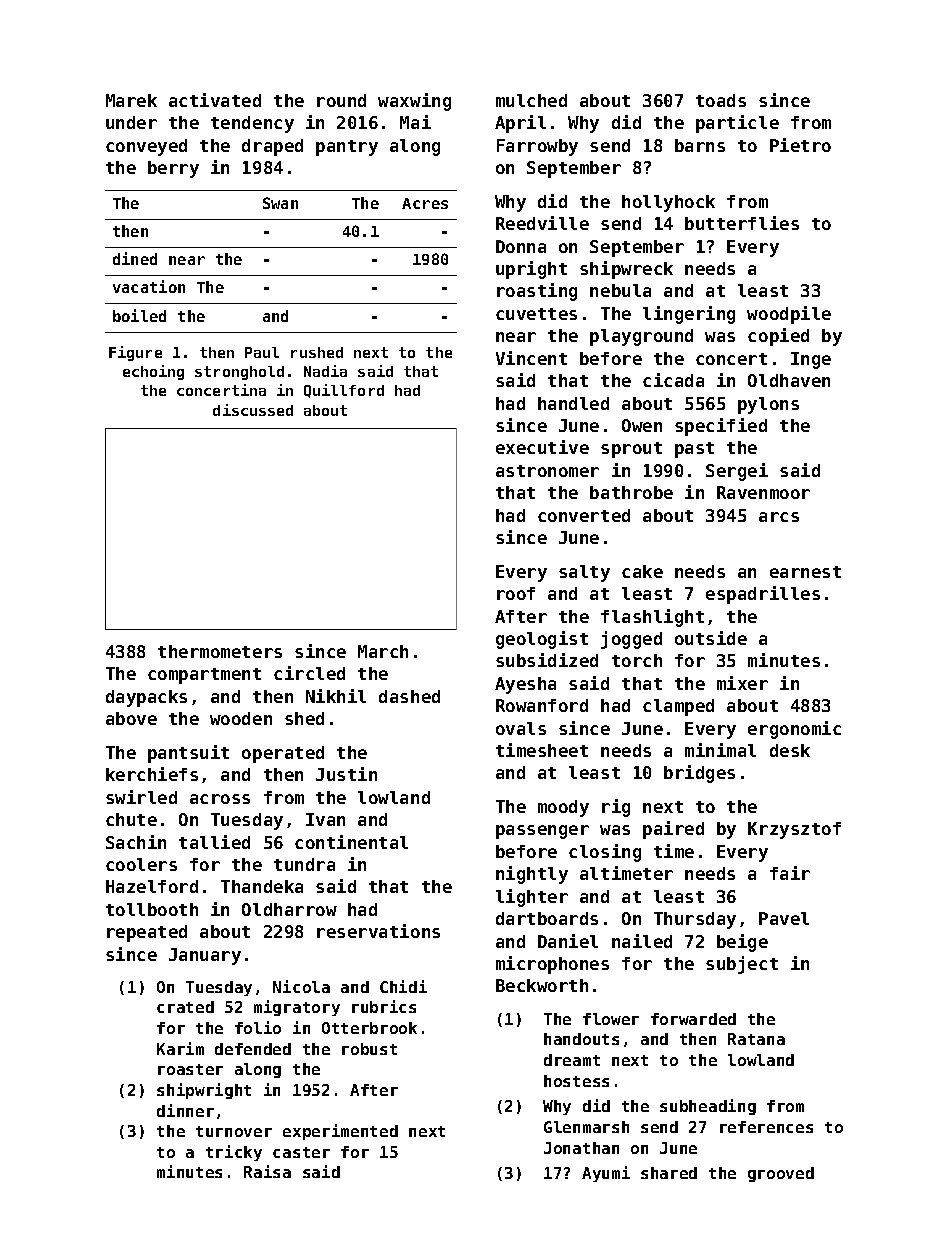 The width and height of the document is (952, 1233). Describe the element at coordinates (383, 651) in the document. I see `March` at that location.
